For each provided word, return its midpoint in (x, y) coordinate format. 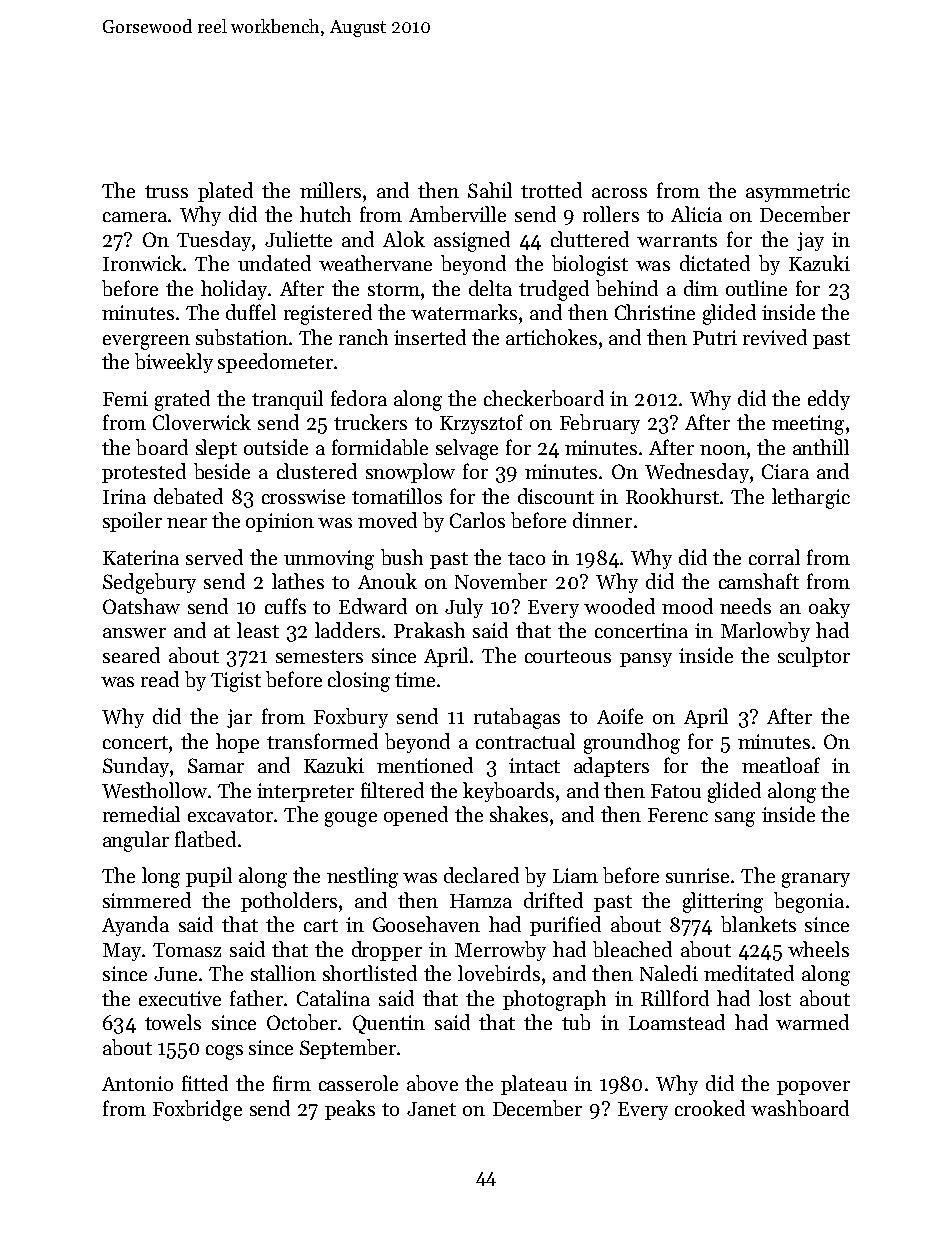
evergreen (146, 342)
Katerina (141, 557)
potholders (289, 902)
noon (723, 450)
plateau (534, 1085)
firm (292, 1083)
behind (627, 288)
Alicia (696, 214)
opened (416, 816)
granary (816, 880)
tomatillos (397, 496)
